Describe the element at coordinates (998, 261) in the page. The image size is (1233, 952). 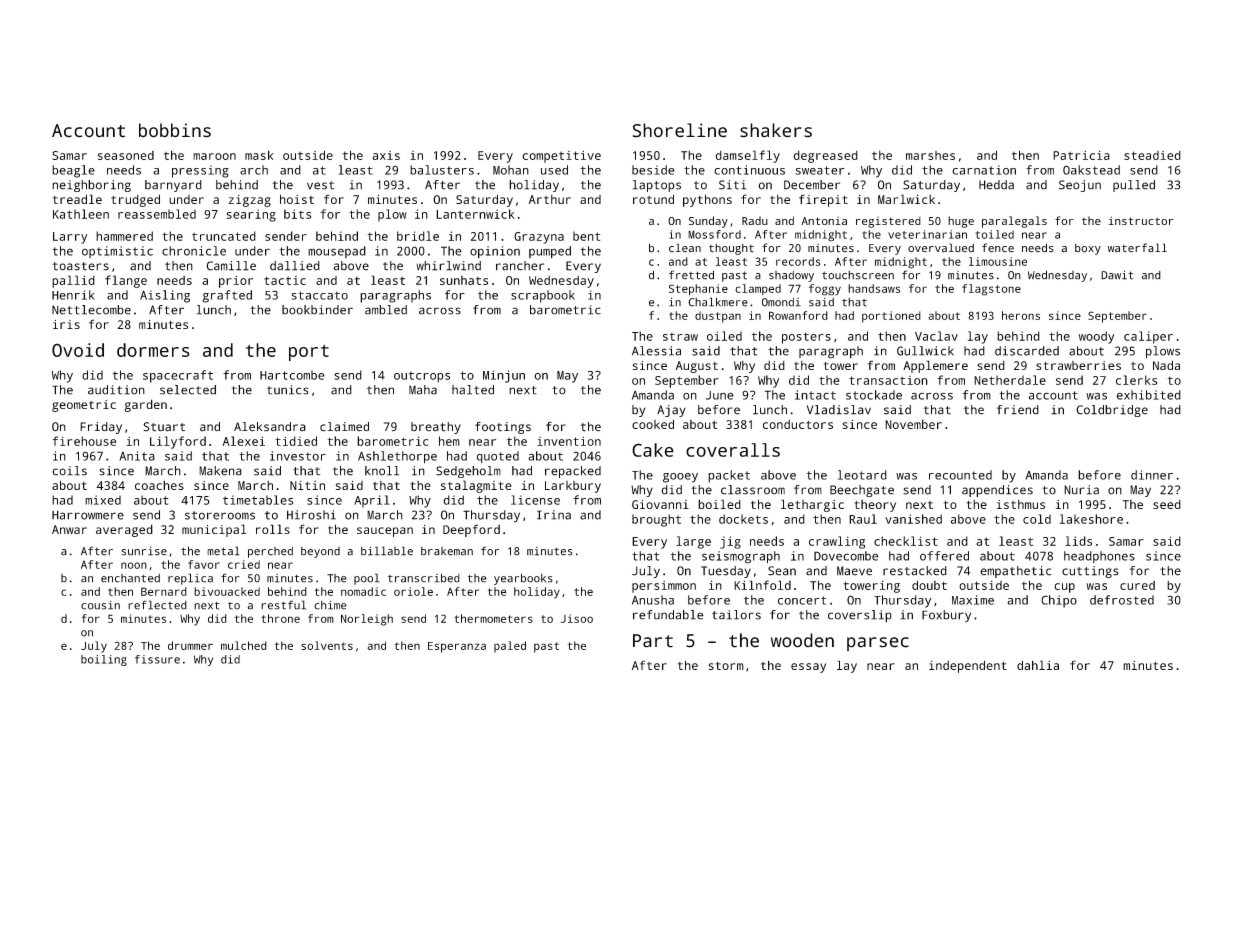
I see `limousine` at that location.
